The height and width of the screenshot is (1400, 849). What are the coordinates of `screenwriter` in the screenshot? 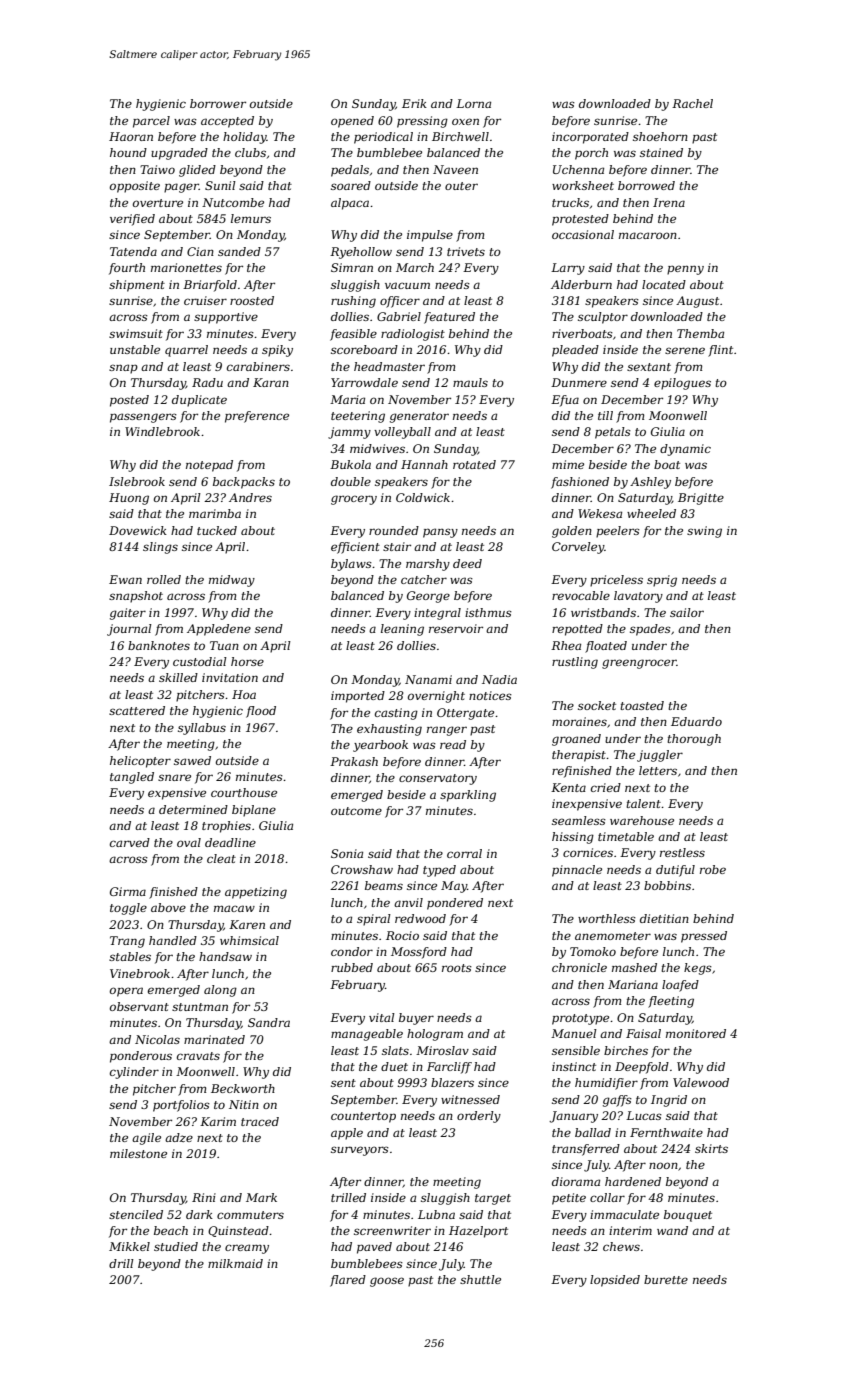 It's located at (392, 1230).
